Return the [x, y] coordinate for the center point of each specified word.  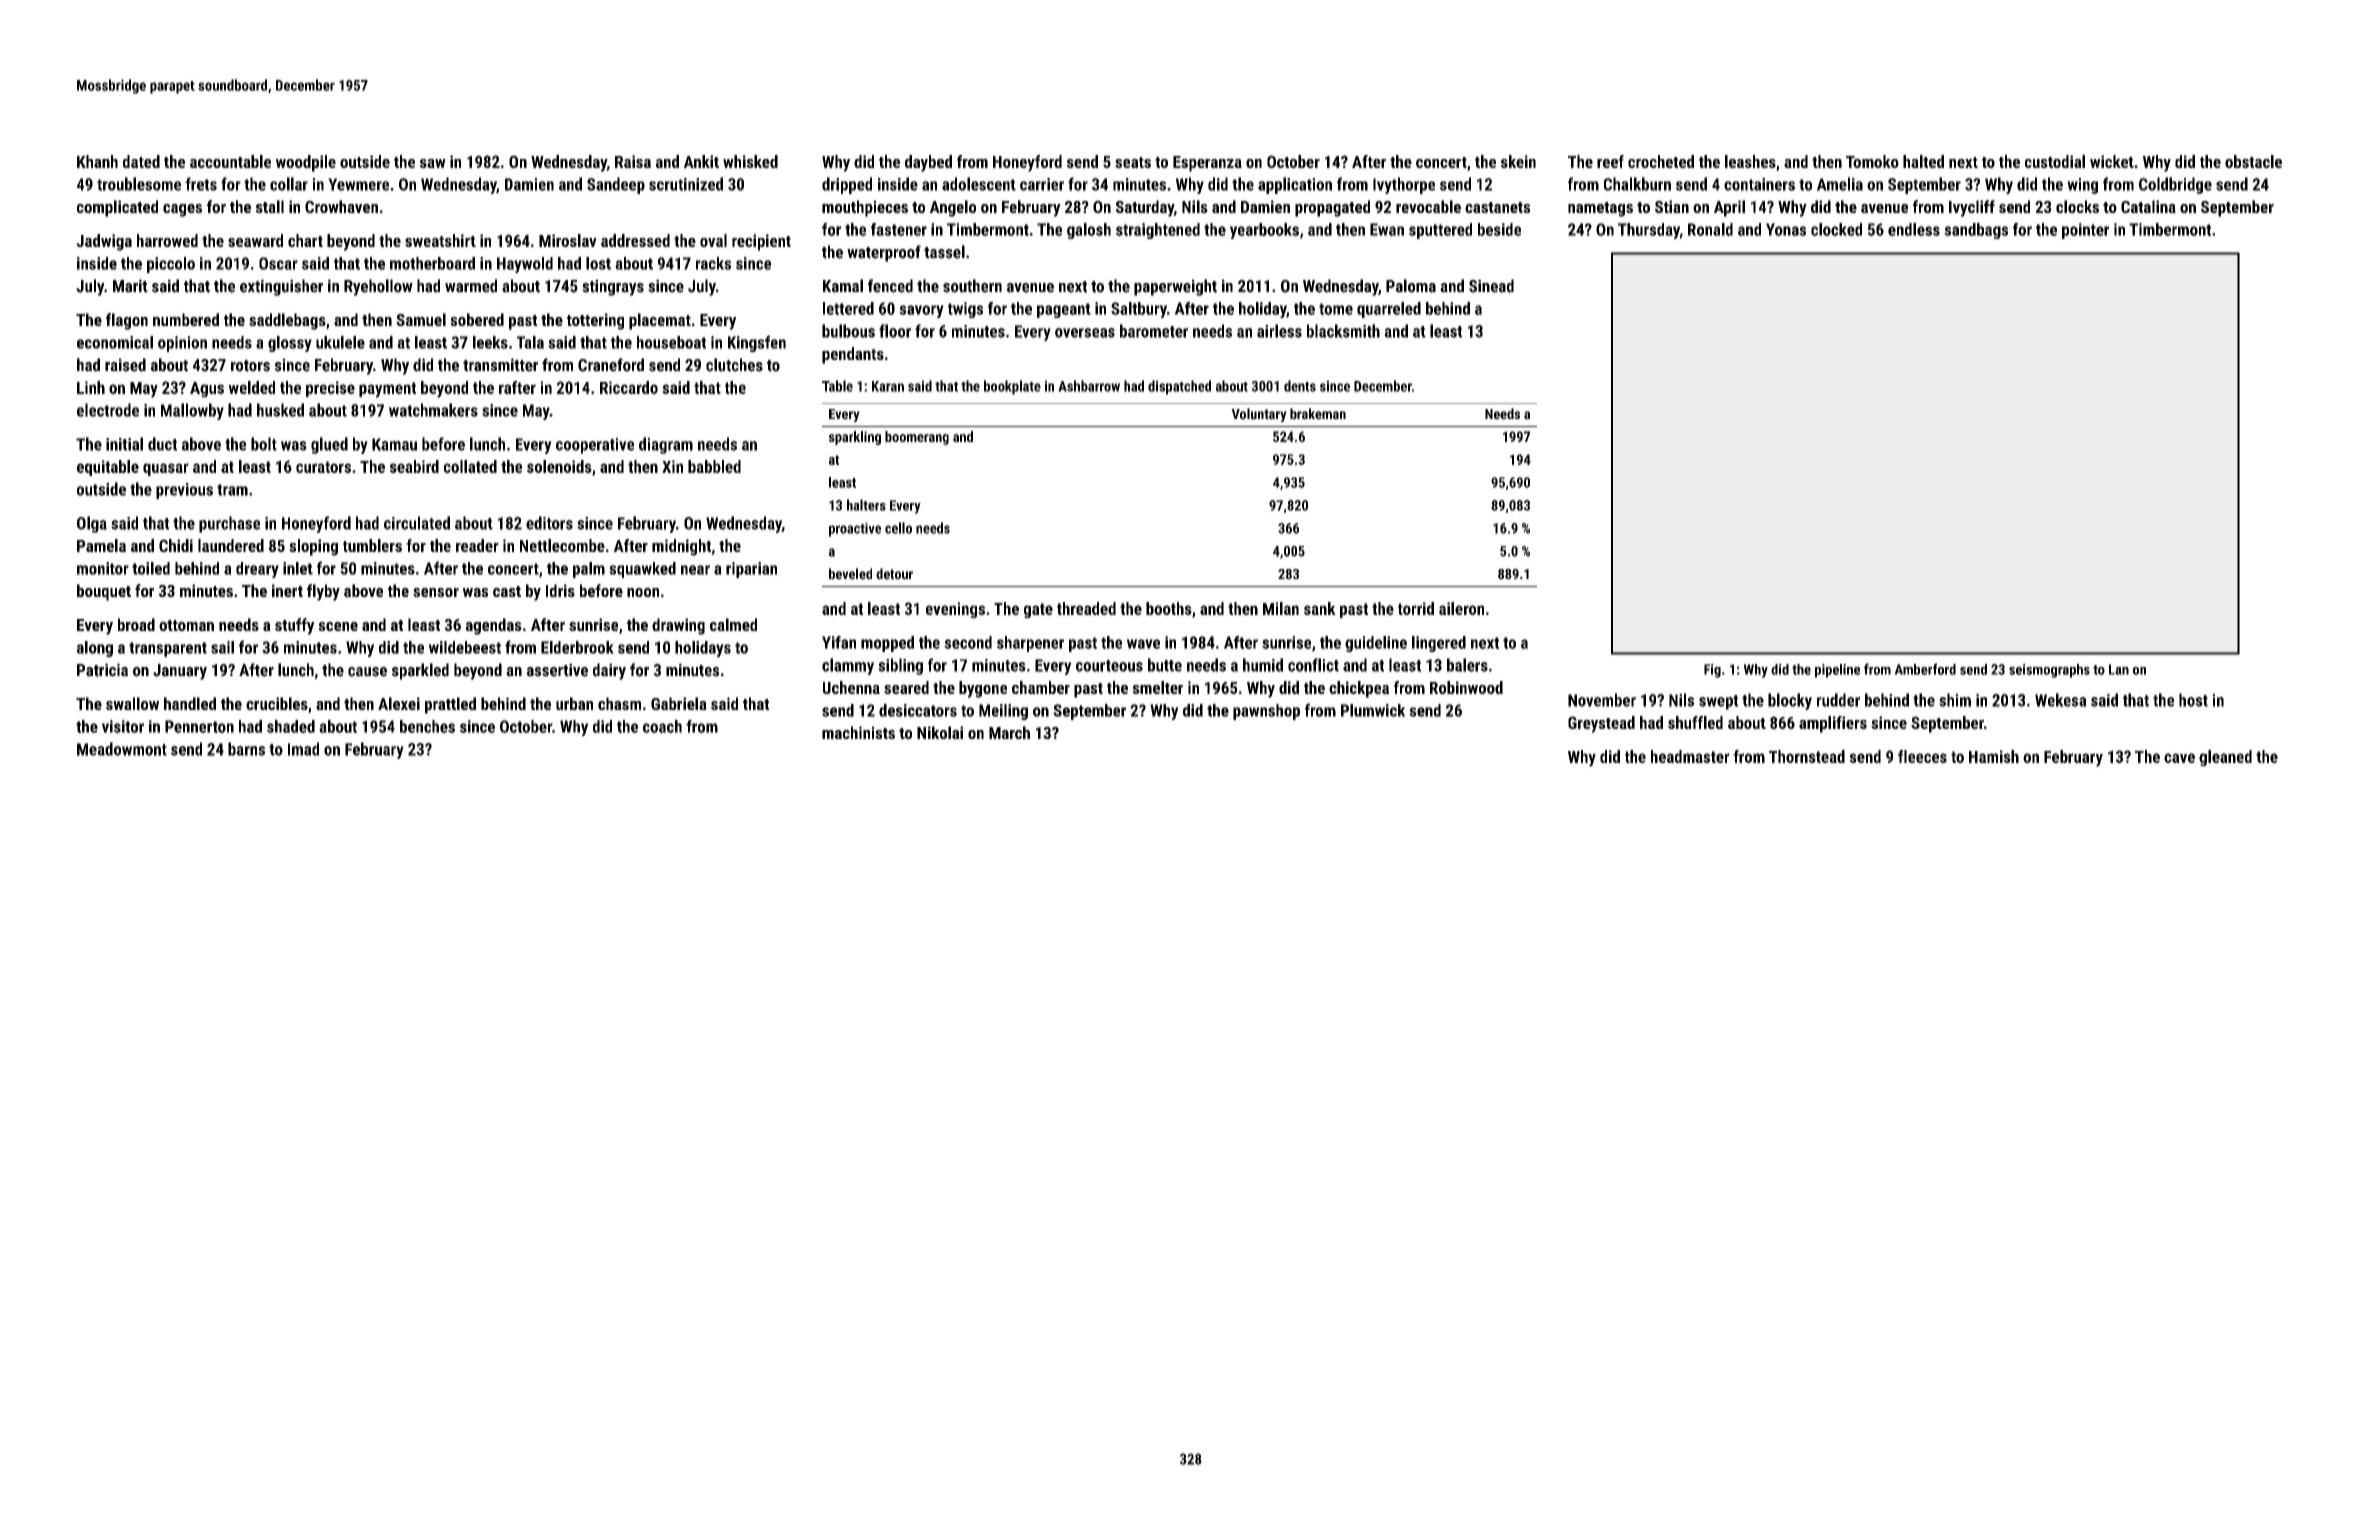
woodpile [306, 163]
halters [866, 505]
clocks [2077, 206]
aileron [1461, 608]
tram [232, 490]
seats [1133, 162]
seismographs [2049, 671]
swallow [132, 703]
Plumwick [1373, 710]
